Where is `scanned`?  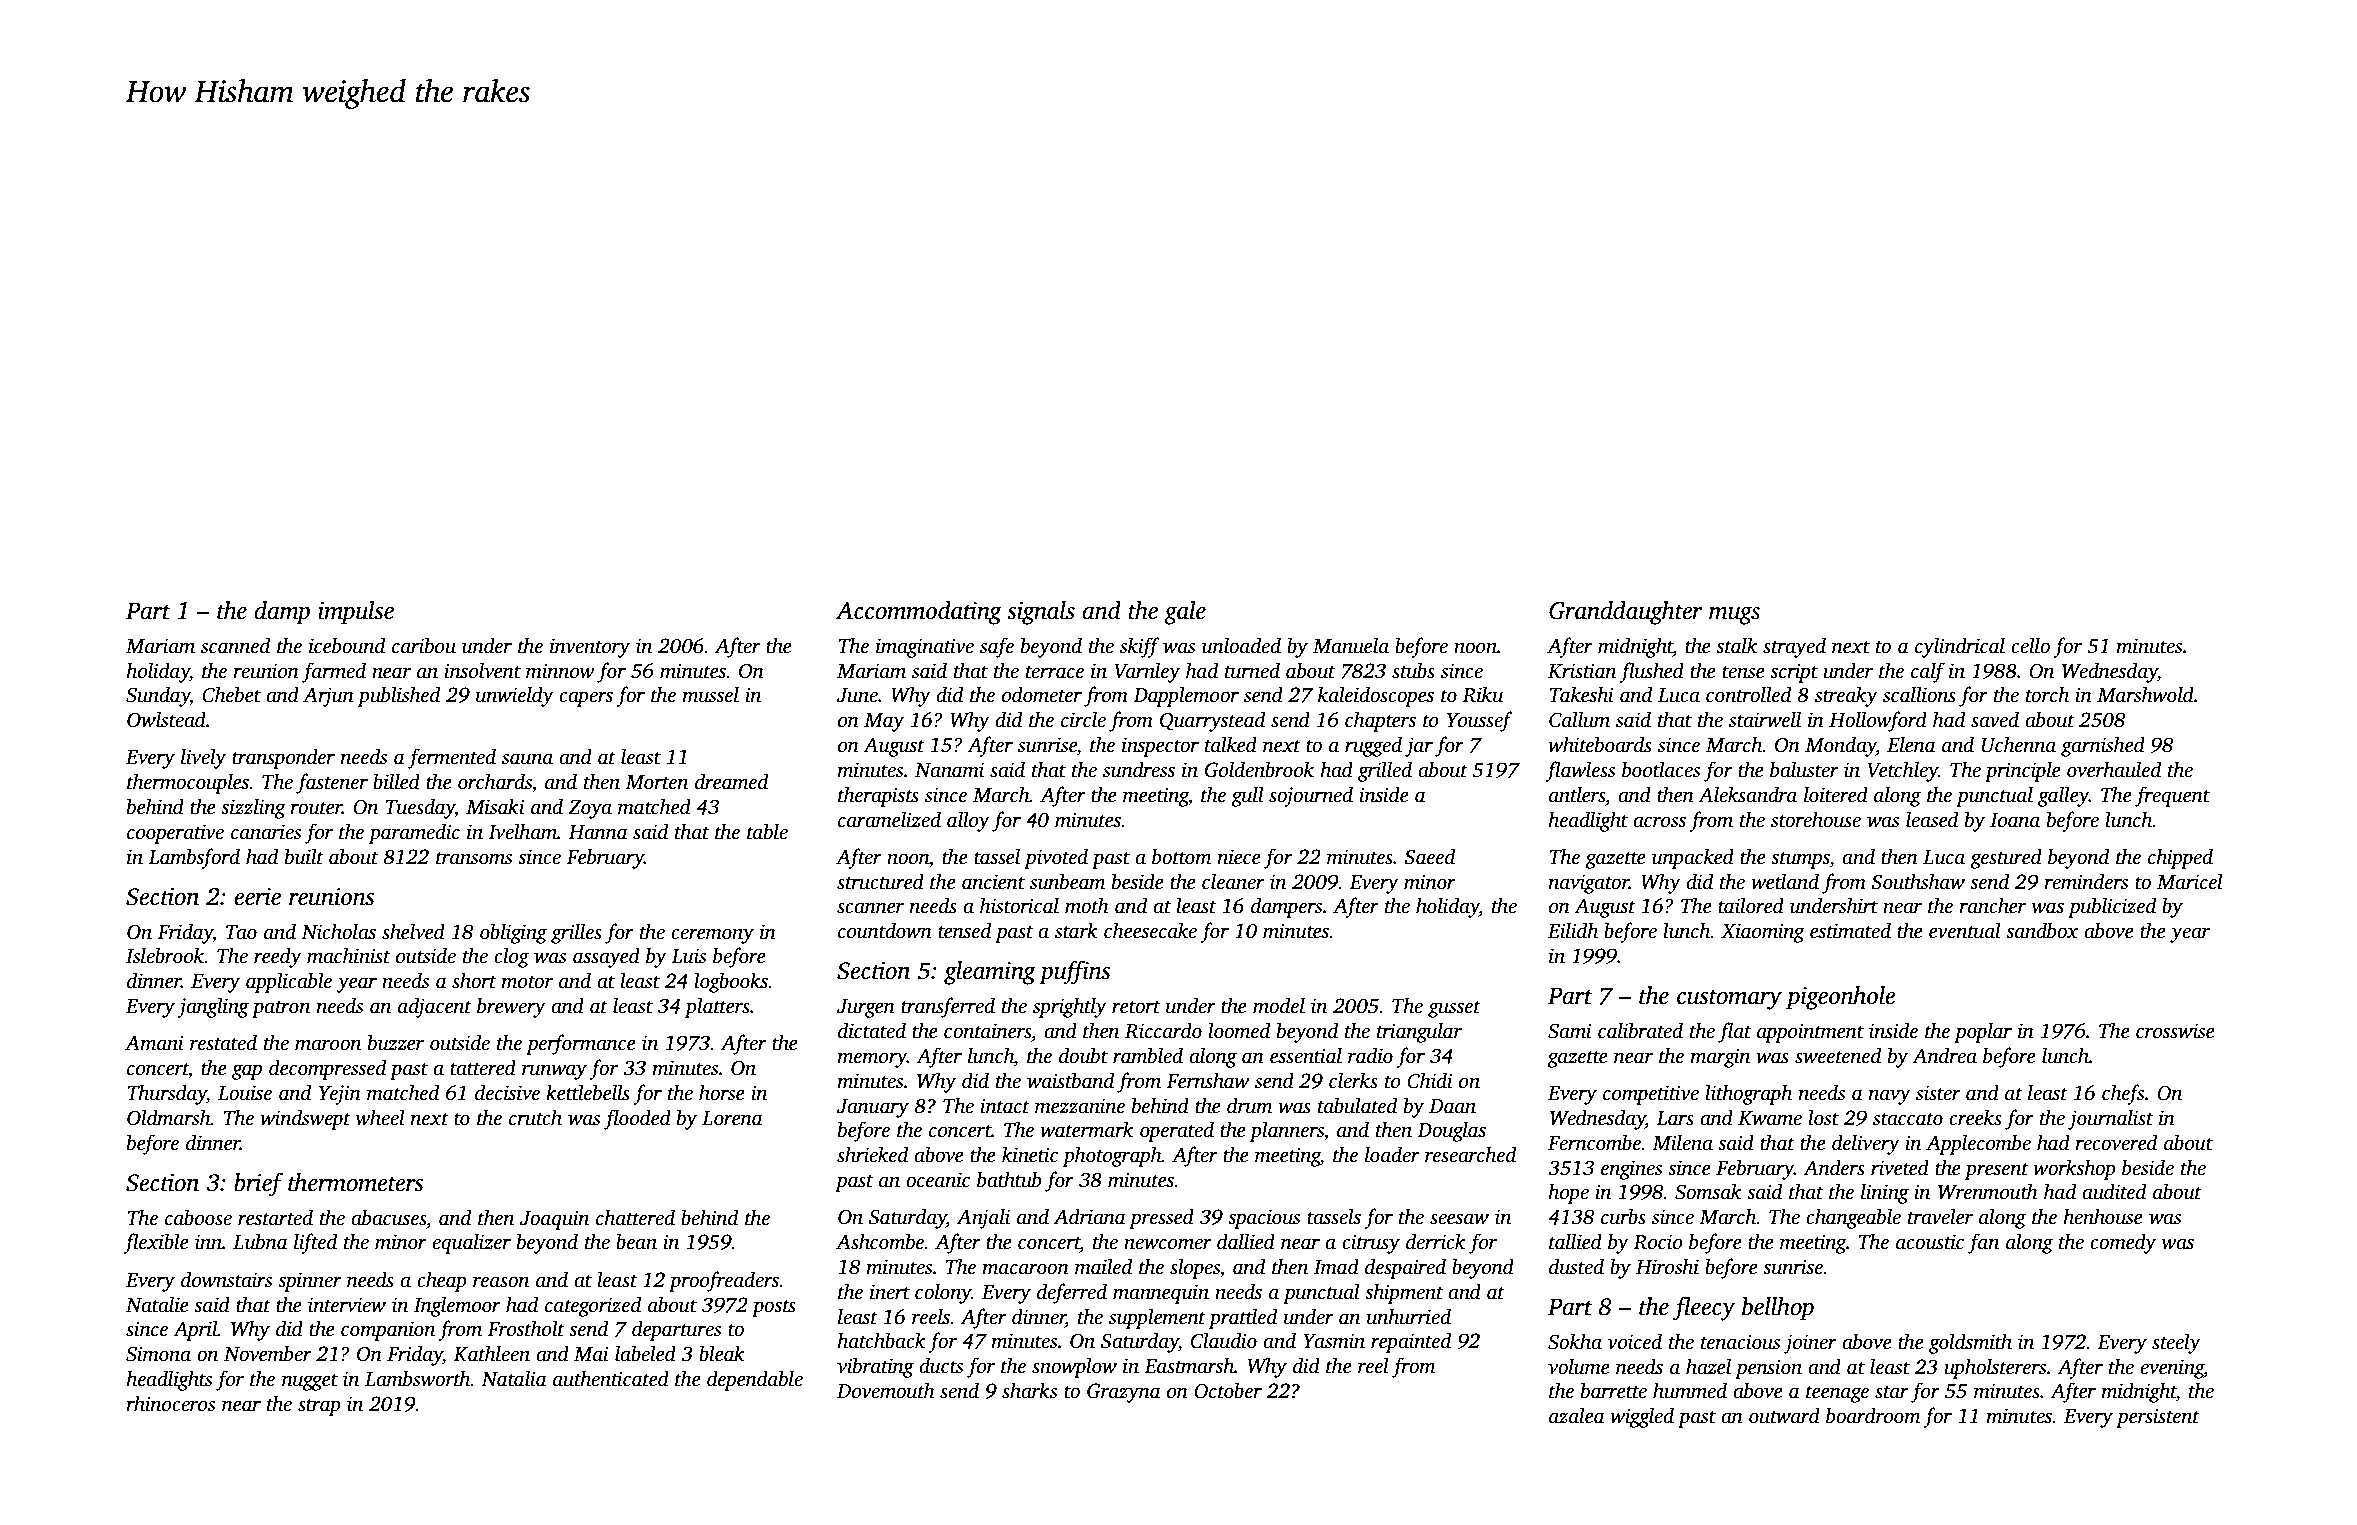
scanned is located at coordinates (235, 645).
